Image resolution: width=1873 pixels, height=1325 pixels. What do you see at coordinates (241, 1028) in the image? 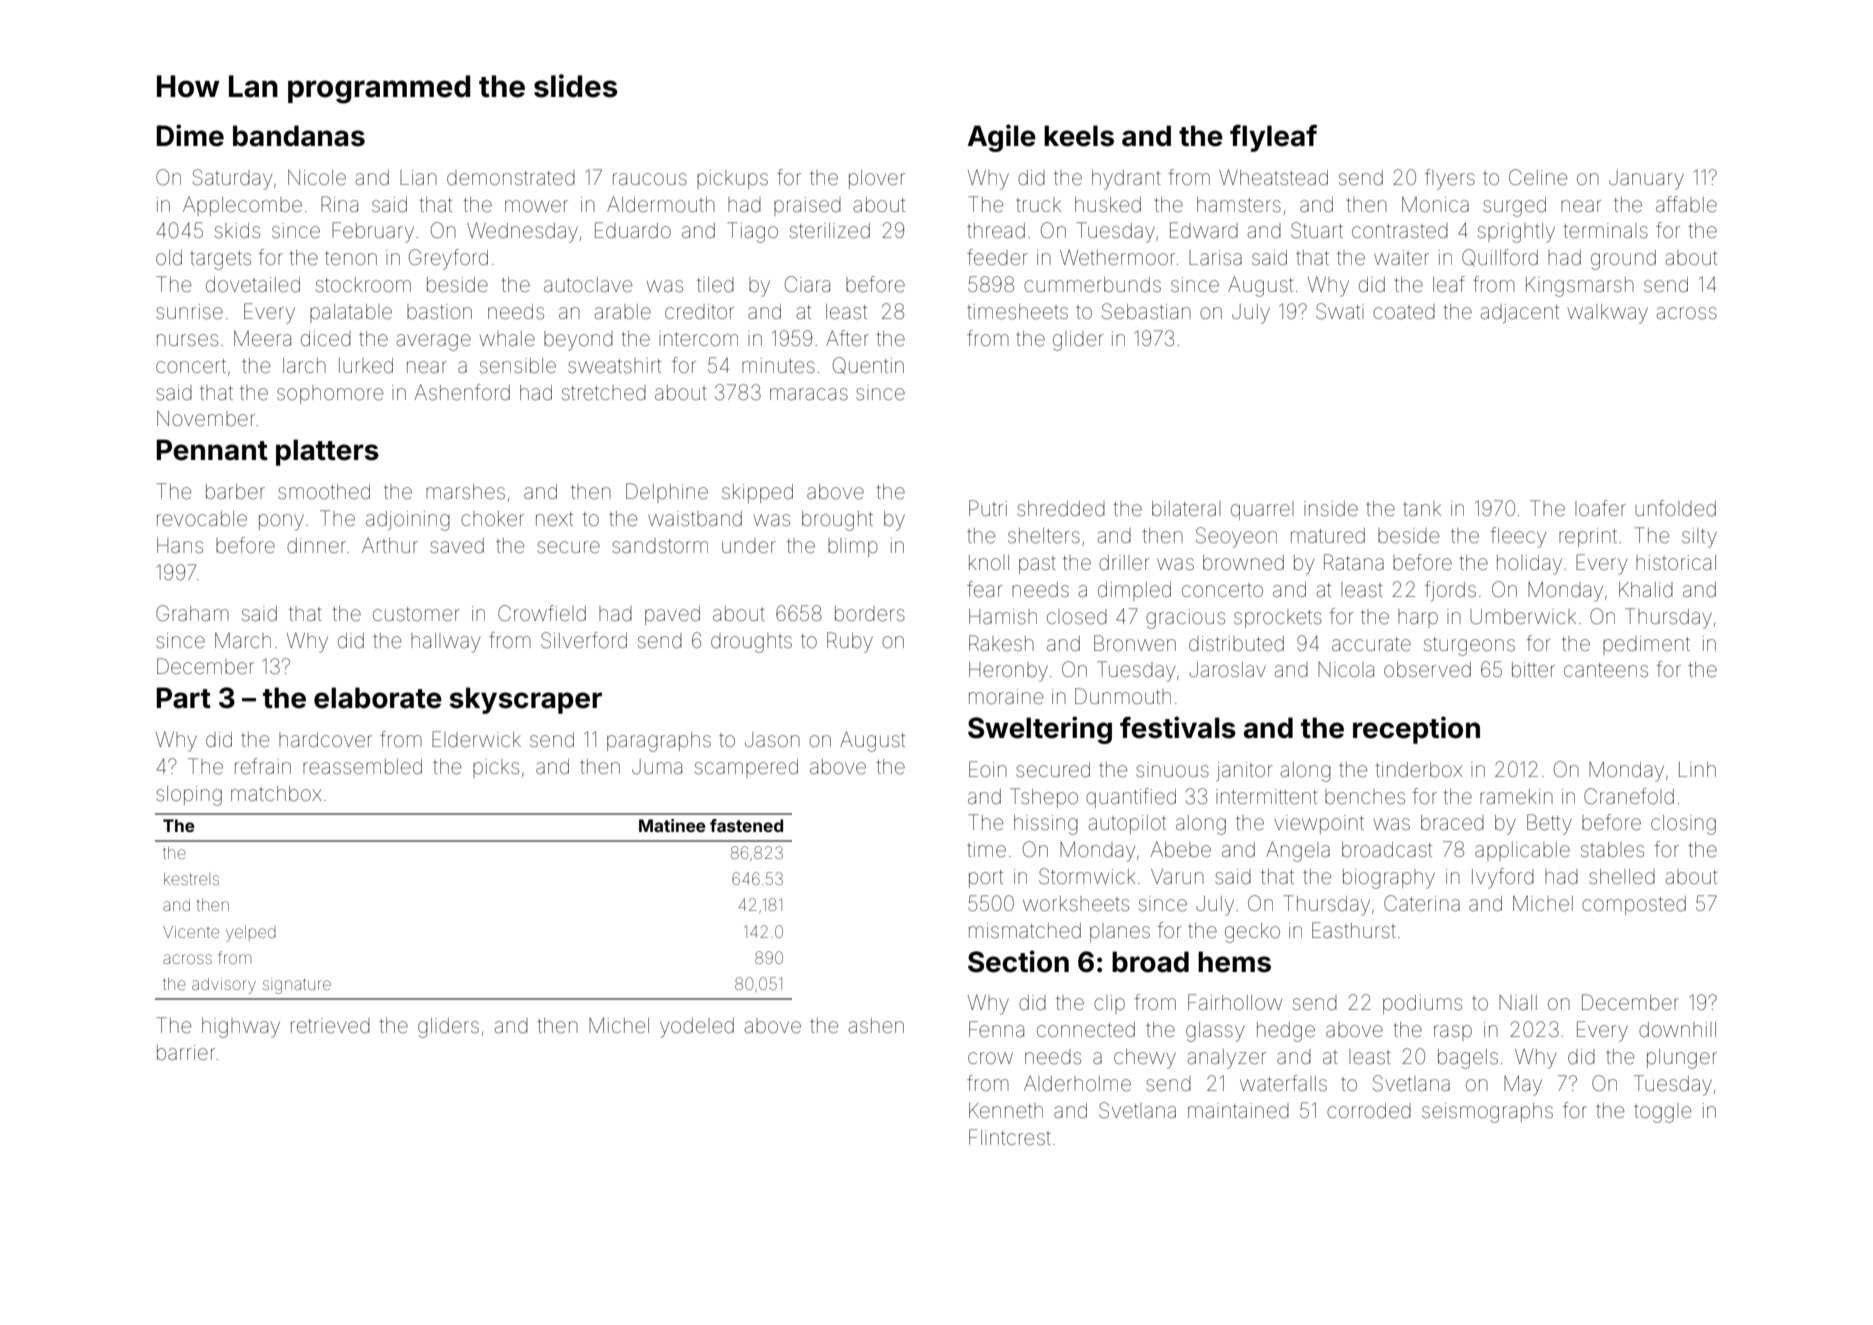
I see `highway` at bounding box center [241, 1028].
